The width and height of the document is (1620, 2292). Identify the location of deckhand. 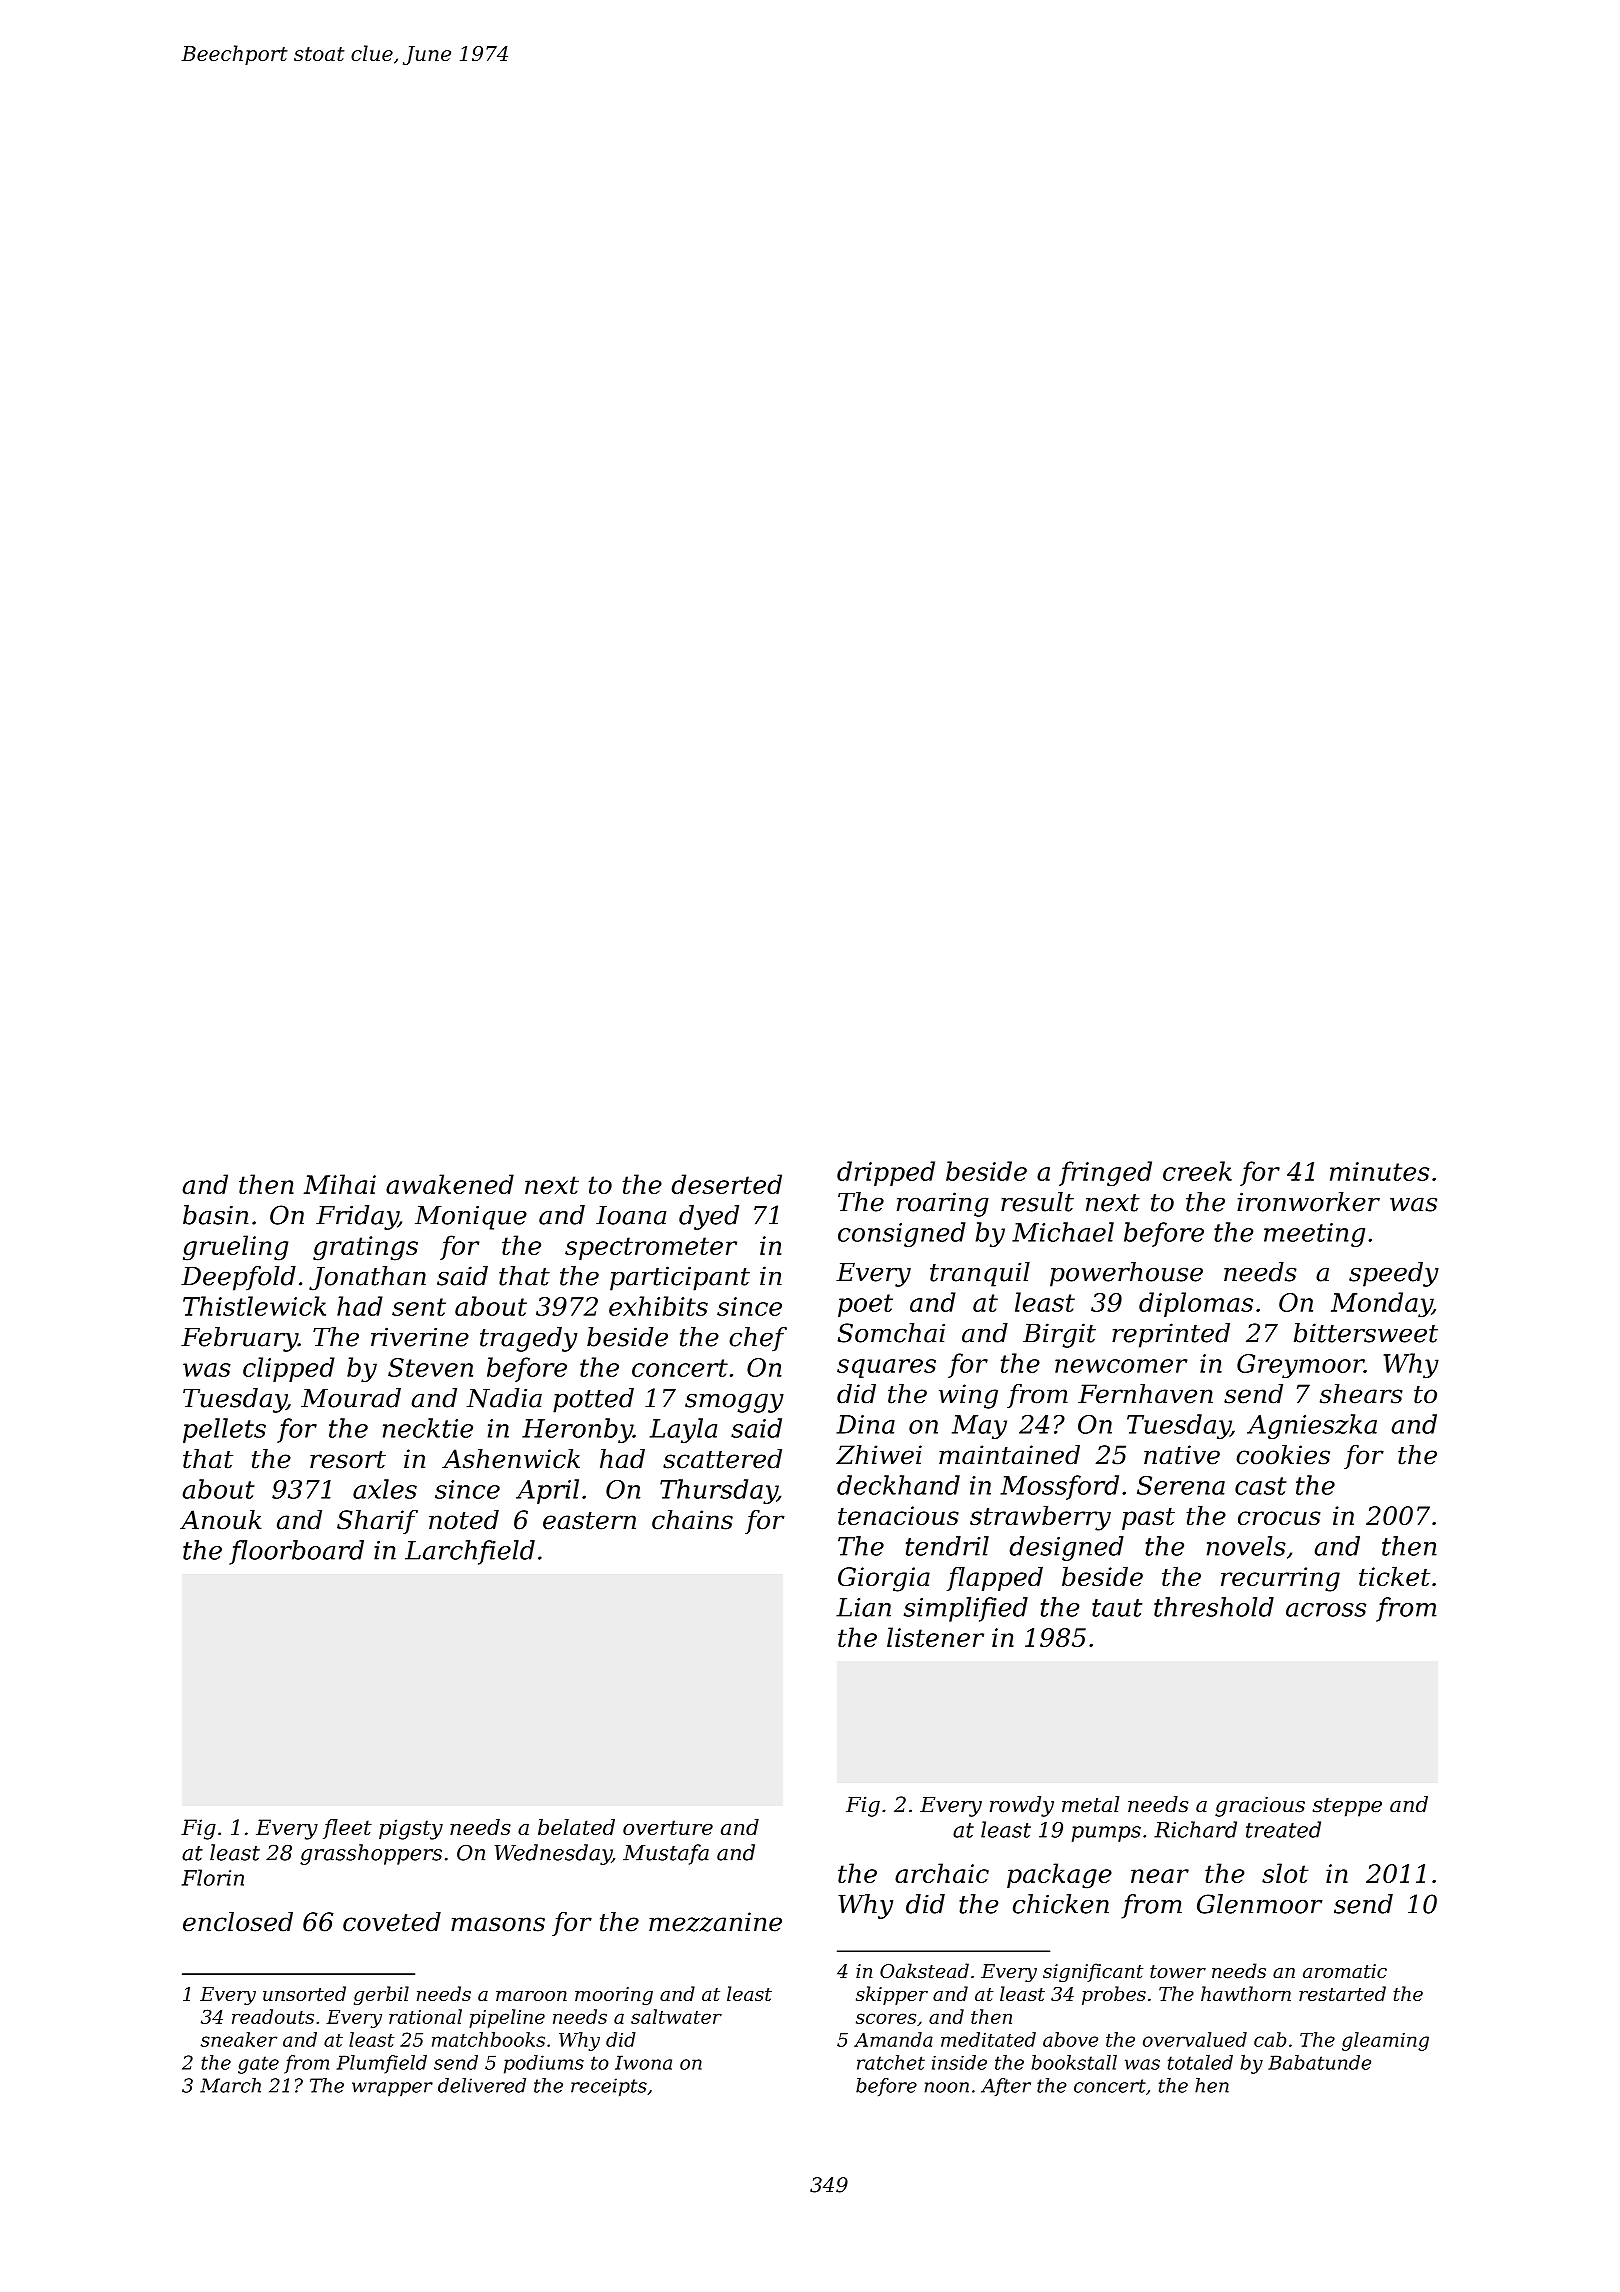
(898, 1485).
